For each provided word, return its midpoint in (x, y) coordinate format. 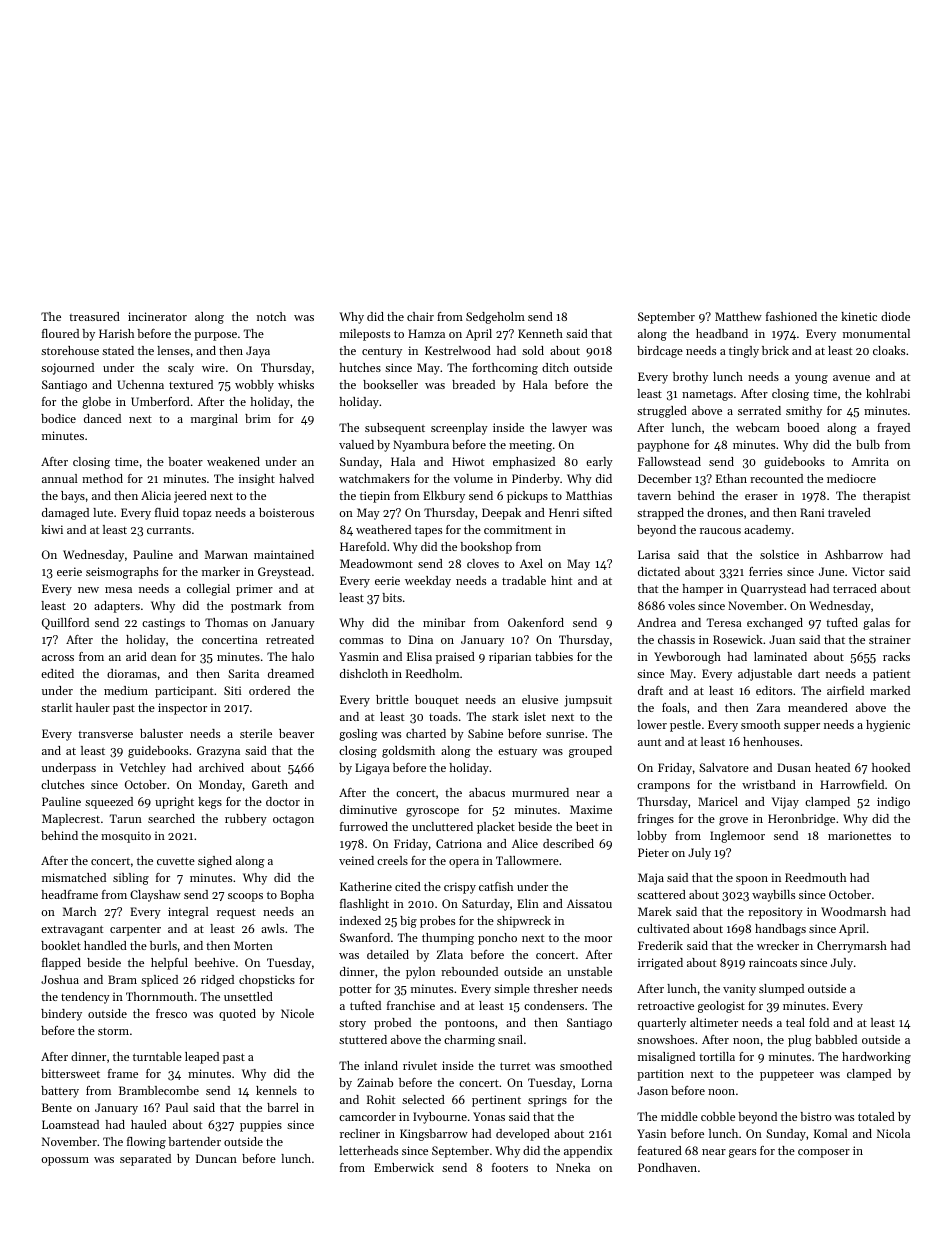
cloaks (889, 350)
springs (547, 1101)
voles (681, 605)
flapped (61, 964)
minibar (444, 622)
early (599, 463)
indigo (893, 803)
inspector (182, 709)
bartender (194, 1141)
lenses (173, 350)
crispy (460, 888)
